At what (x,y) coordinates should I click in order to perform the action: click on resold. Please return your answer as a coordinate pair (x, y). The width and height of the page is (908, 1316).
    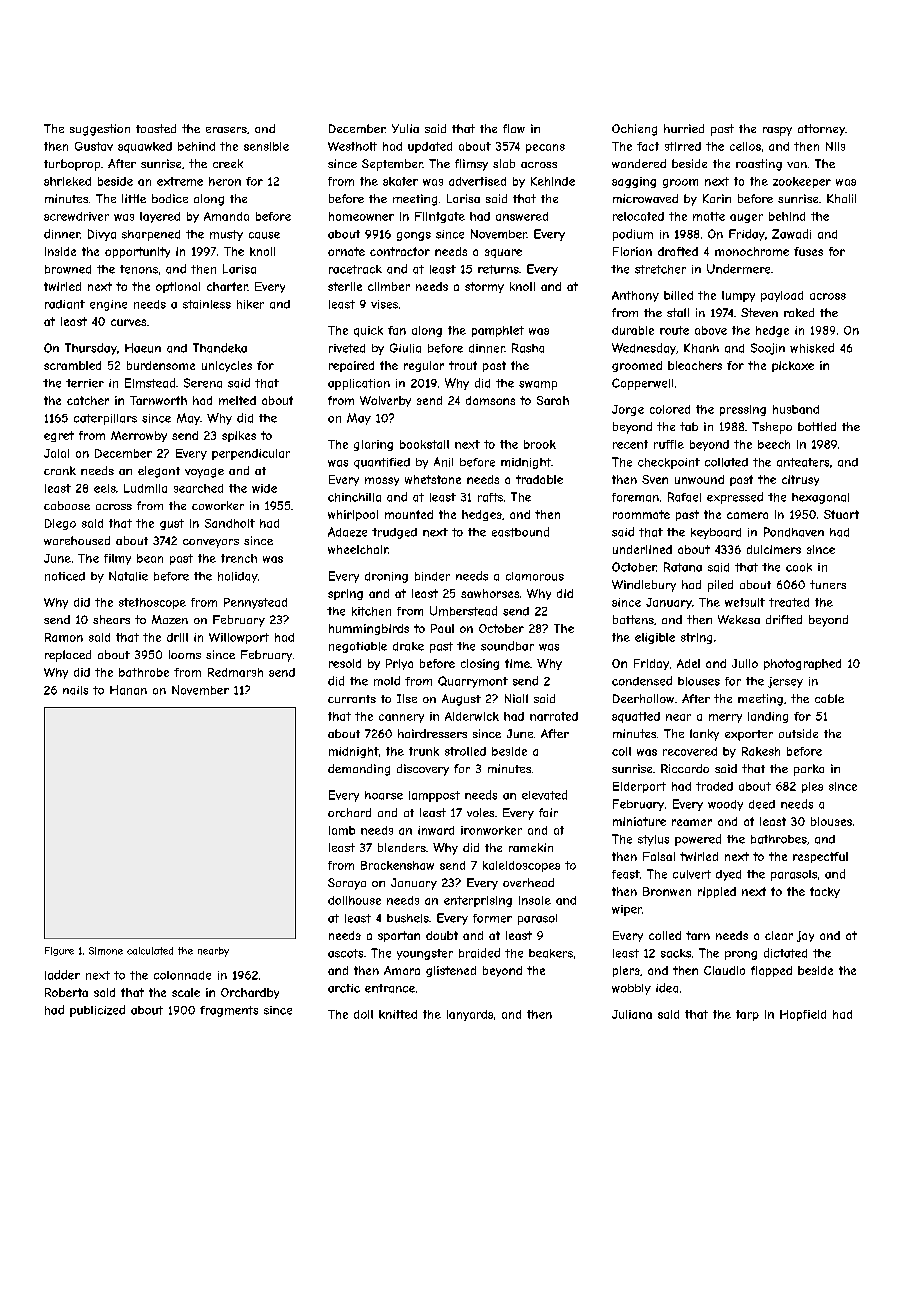
    Looking at the image, I should click on (345, 663).
